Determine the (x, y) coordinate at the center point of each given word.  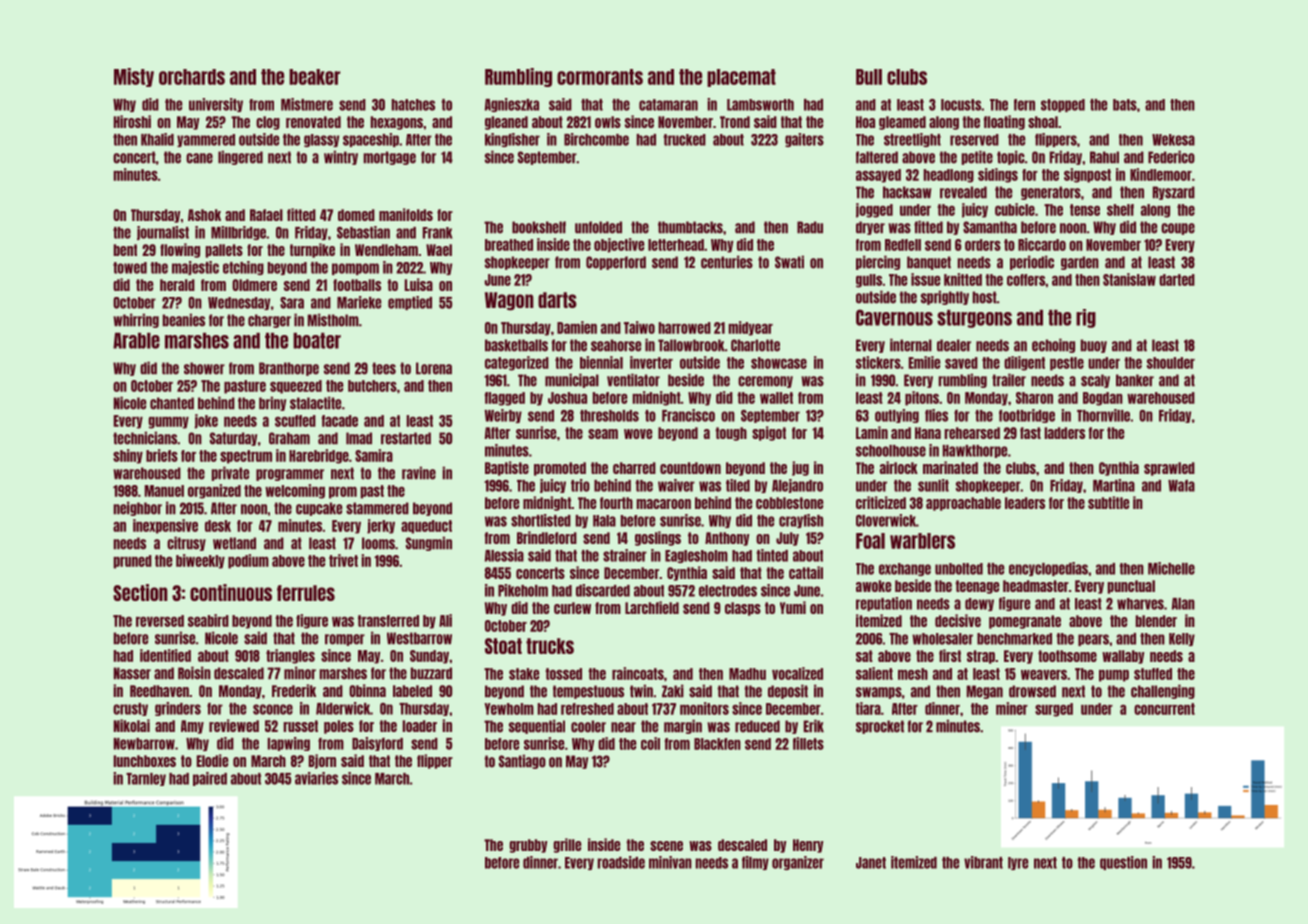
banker (1135, 380)
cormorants (600, 77)
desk (218, 526)
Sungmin (429, 543)
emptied (410, 303)
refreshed (587, 709)
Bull (869, 77)
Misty (134, 77)
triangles (290, 656)
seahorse (616, 345)
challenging (1163, 691)
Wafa (1181, 486)
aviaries (316, 778)
